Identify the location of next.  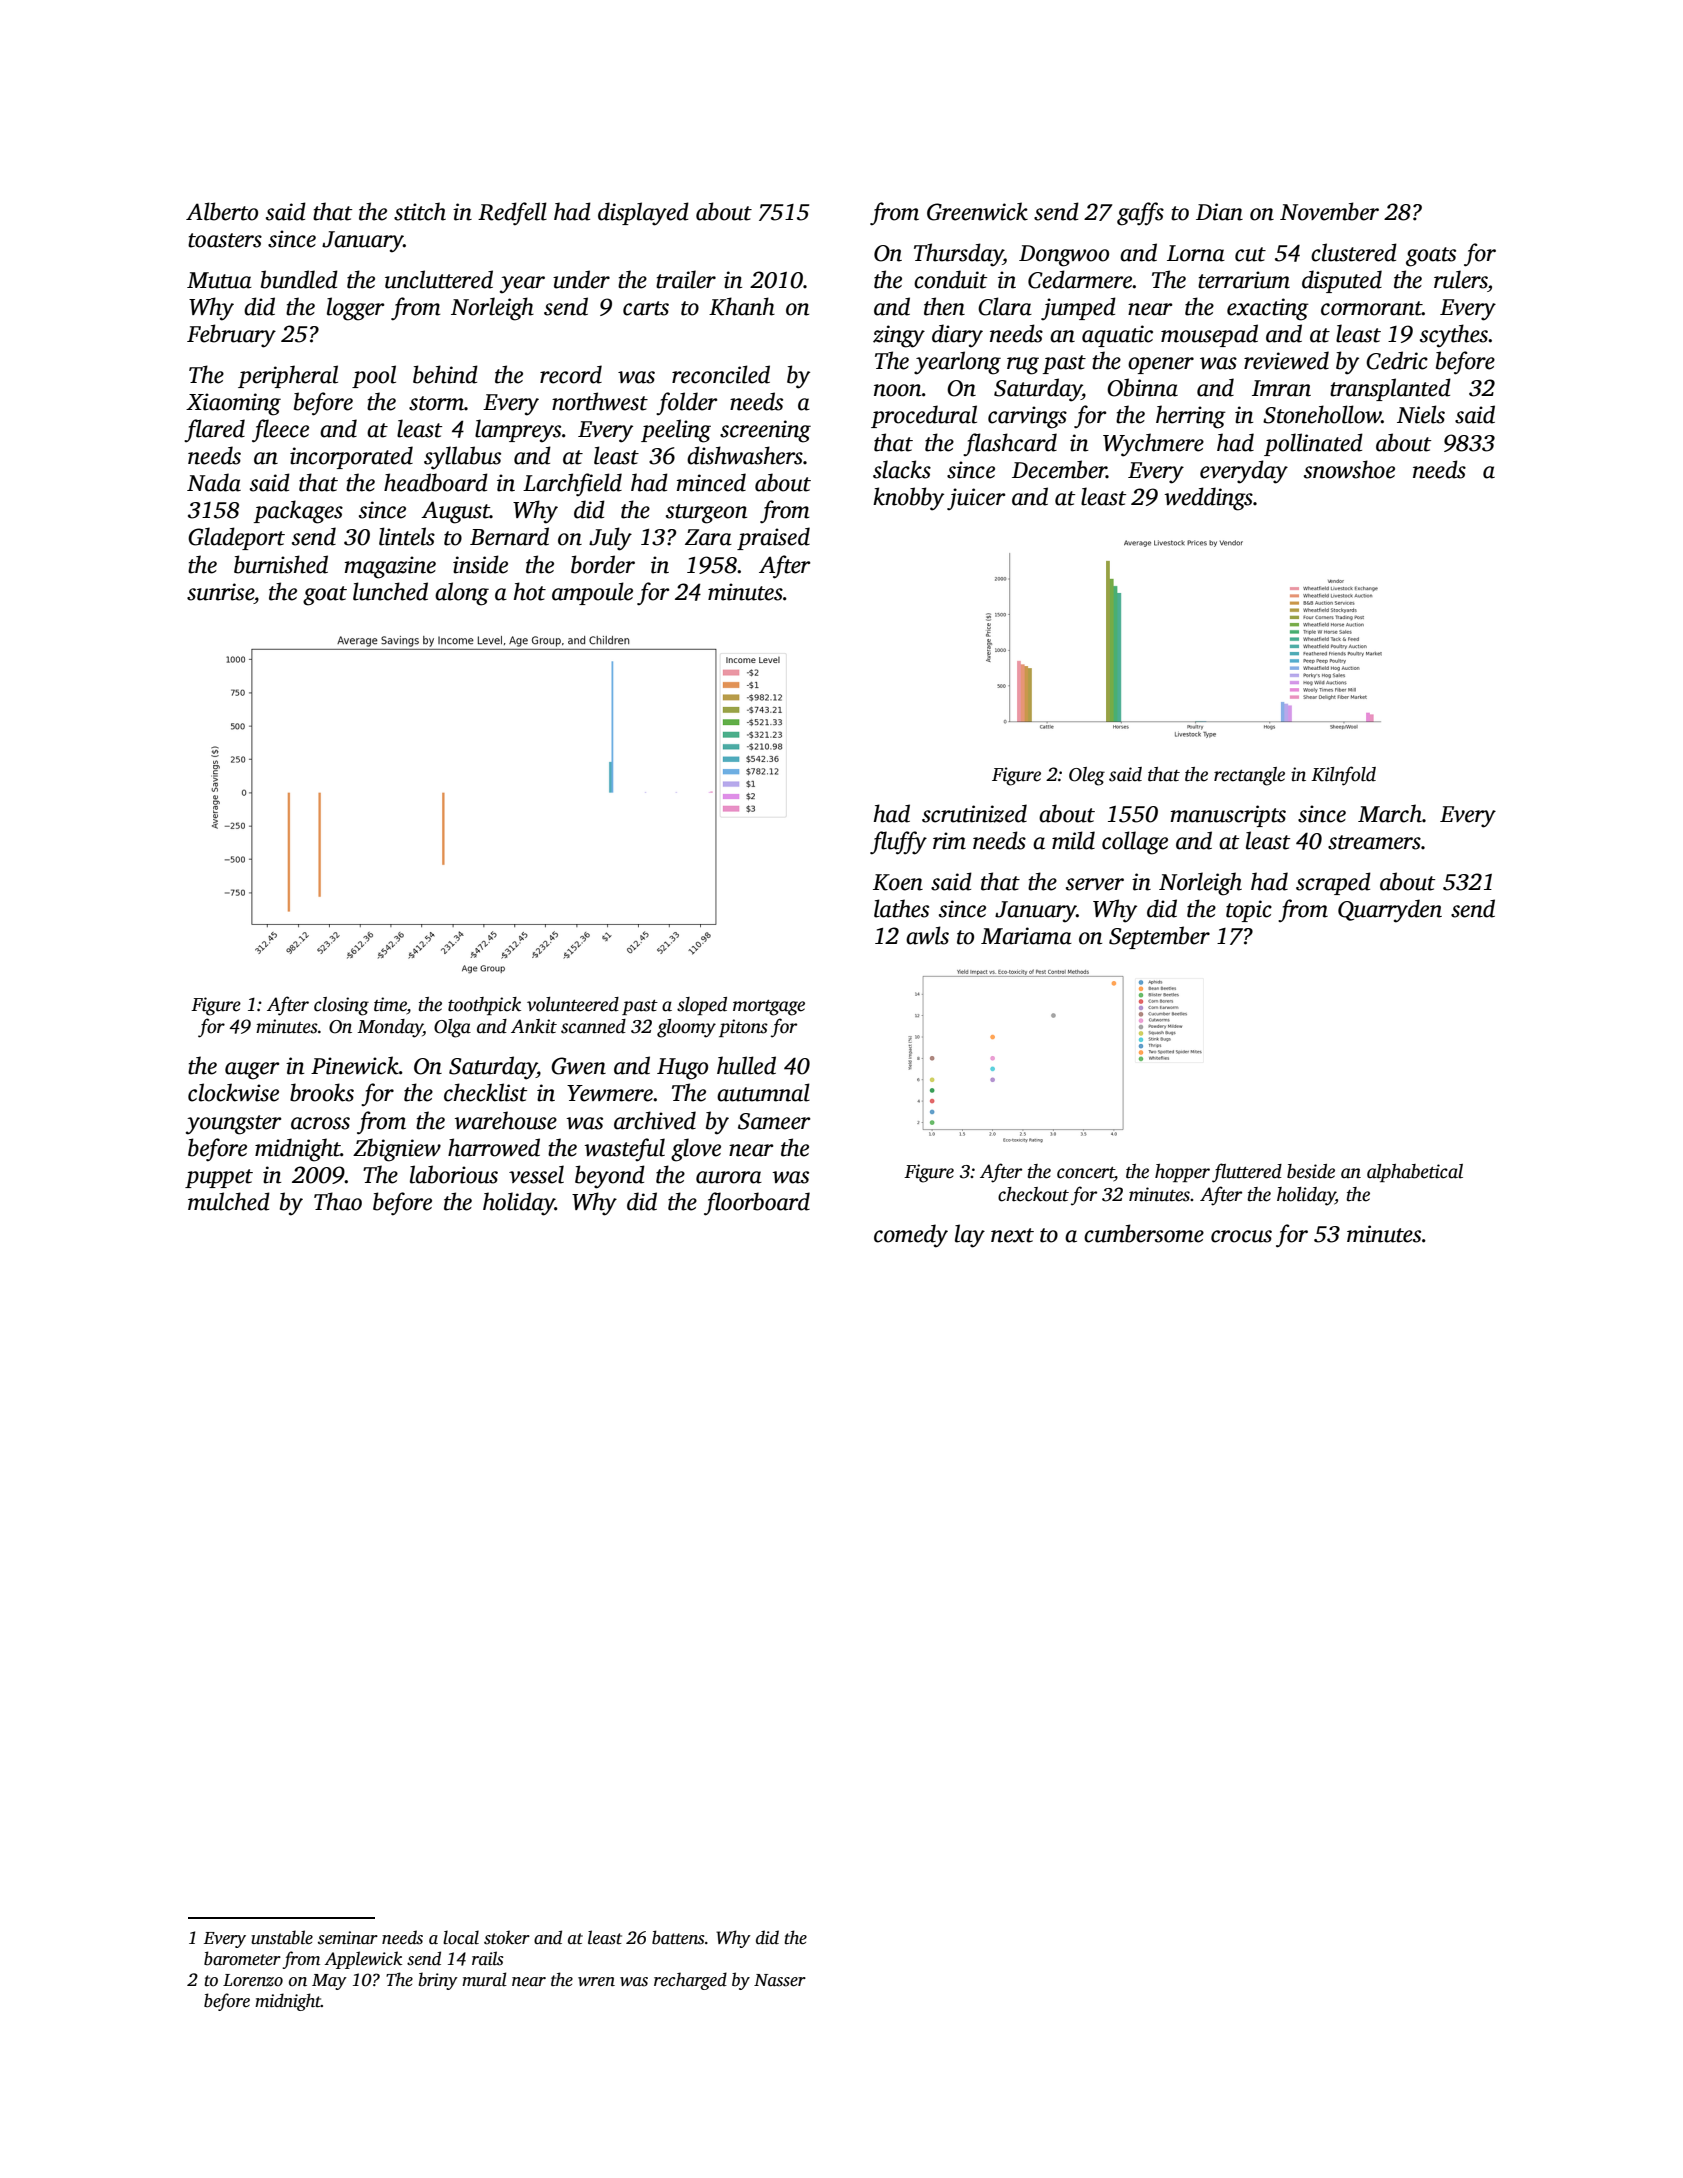
(1012, 1235).
